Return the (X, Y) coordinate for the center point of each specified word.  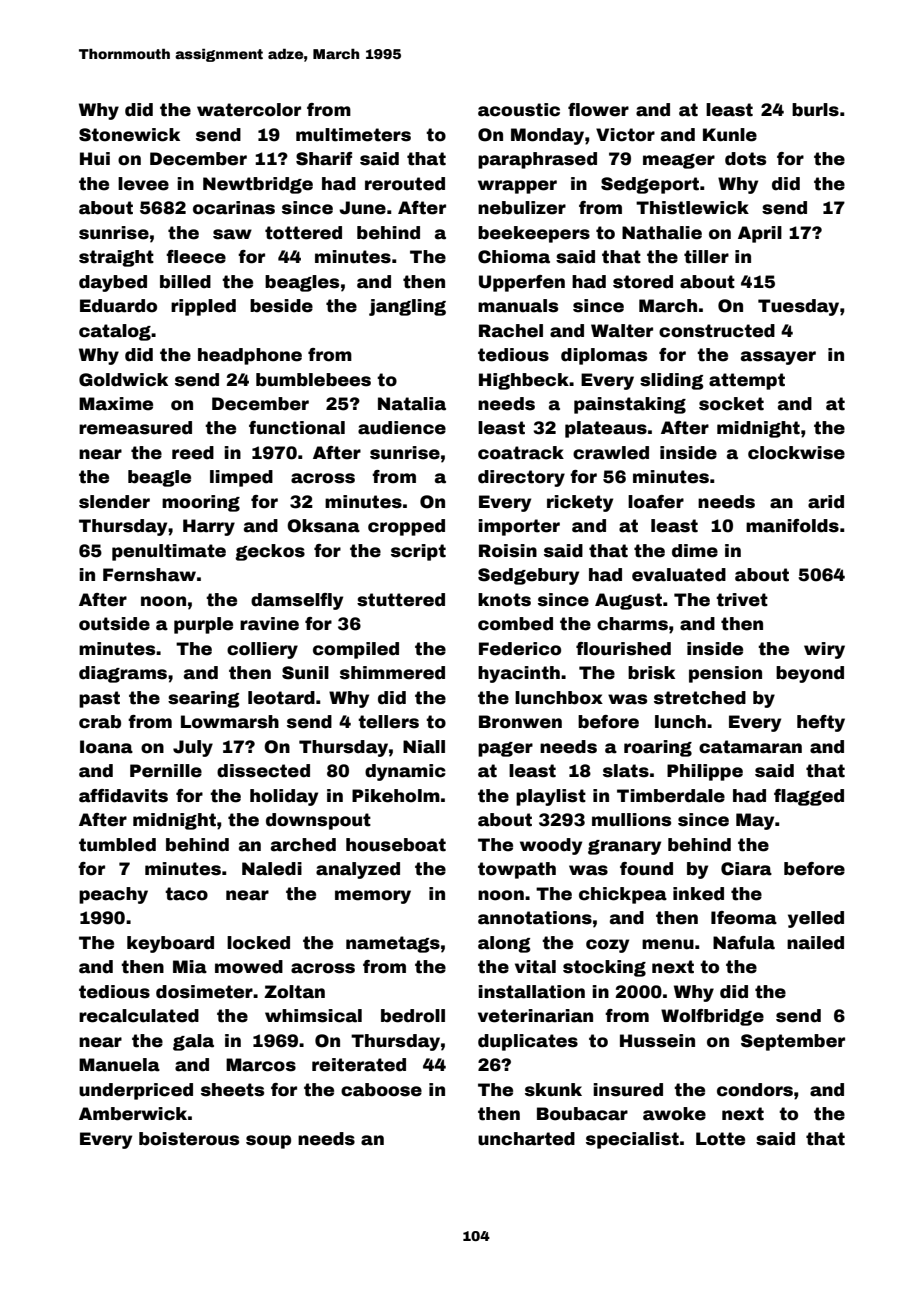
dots (745, 159)
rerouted (405, 184)
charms (632, 624)
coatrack (521, 453)
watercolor (249, 110)
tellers (388, 722)
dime (695, 551)
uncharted (526, 1139)
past (99, 699)
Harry (209, 527)
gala (193, 1042)
